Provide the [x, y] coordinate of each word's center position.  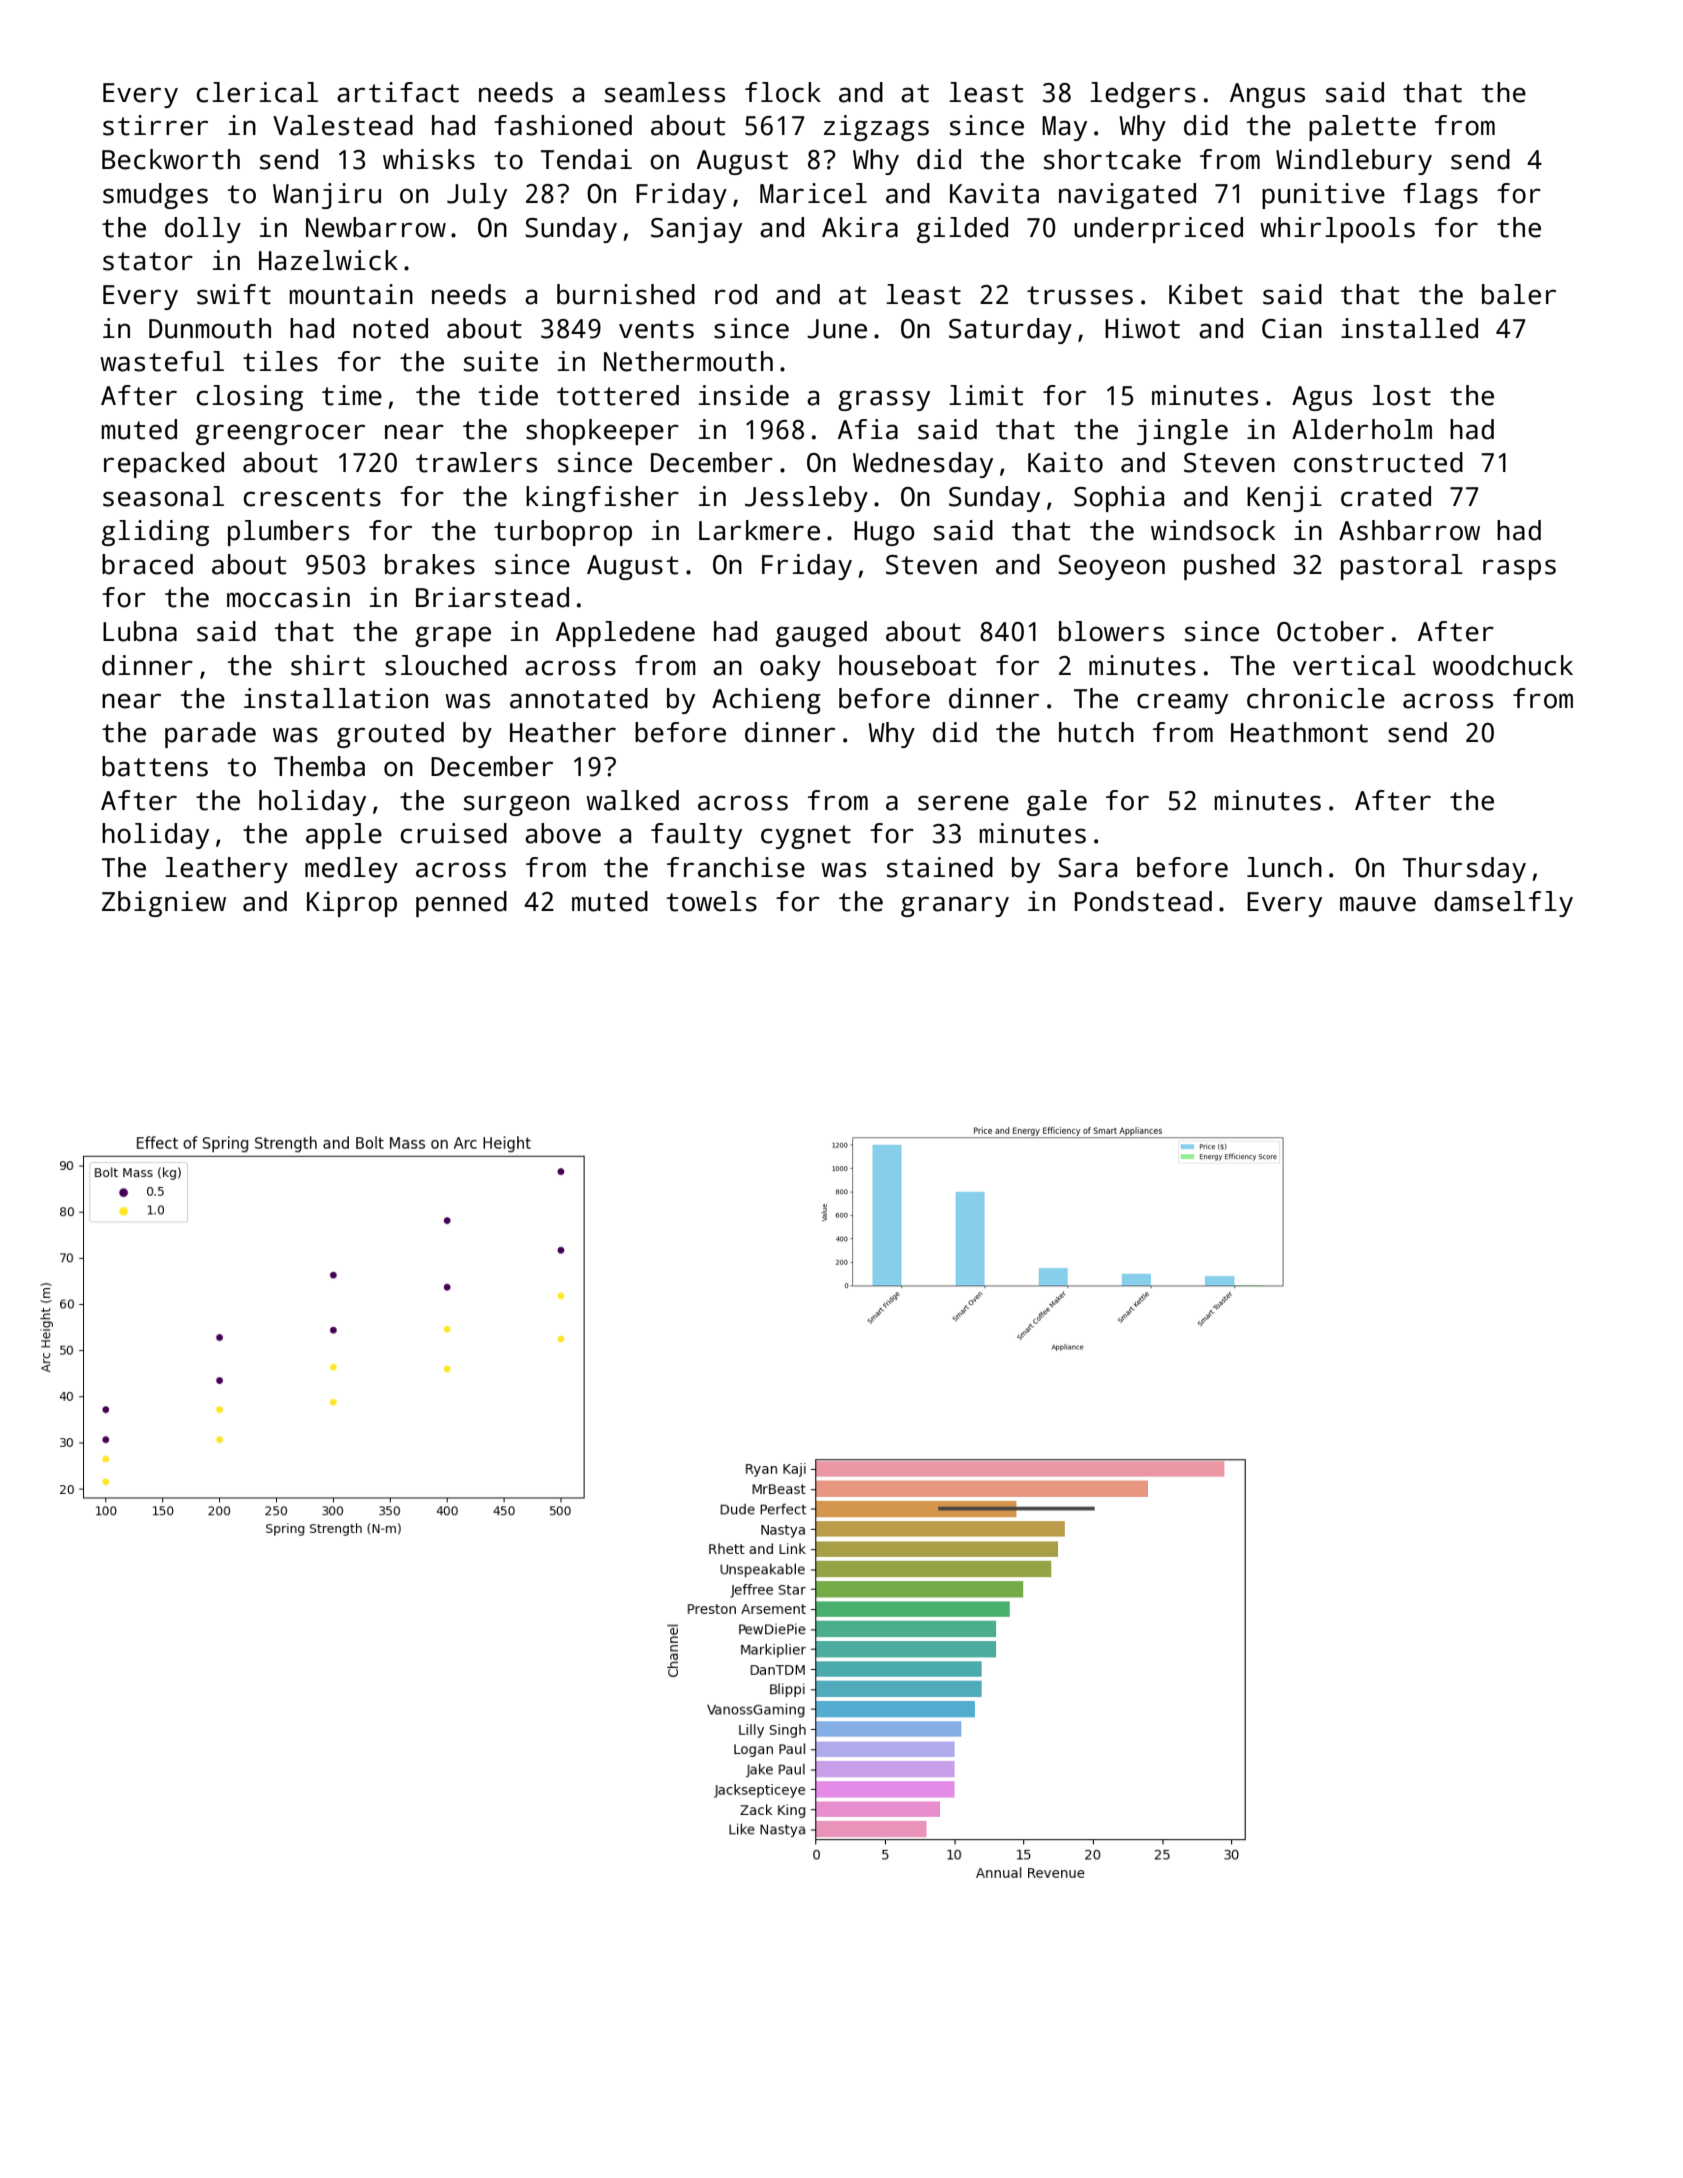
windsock [1213, 530]
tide [508, 395]
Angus [1267, 95]
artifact [398, 92]
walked [632, 800]
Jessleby [806, 499]
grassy [884, 400]
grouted [390, 735]
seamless [665, 92]
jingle [1182, 432]
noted [390, 328]
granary [955, 906]
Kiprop [352, 904]
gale [1057, 803]
